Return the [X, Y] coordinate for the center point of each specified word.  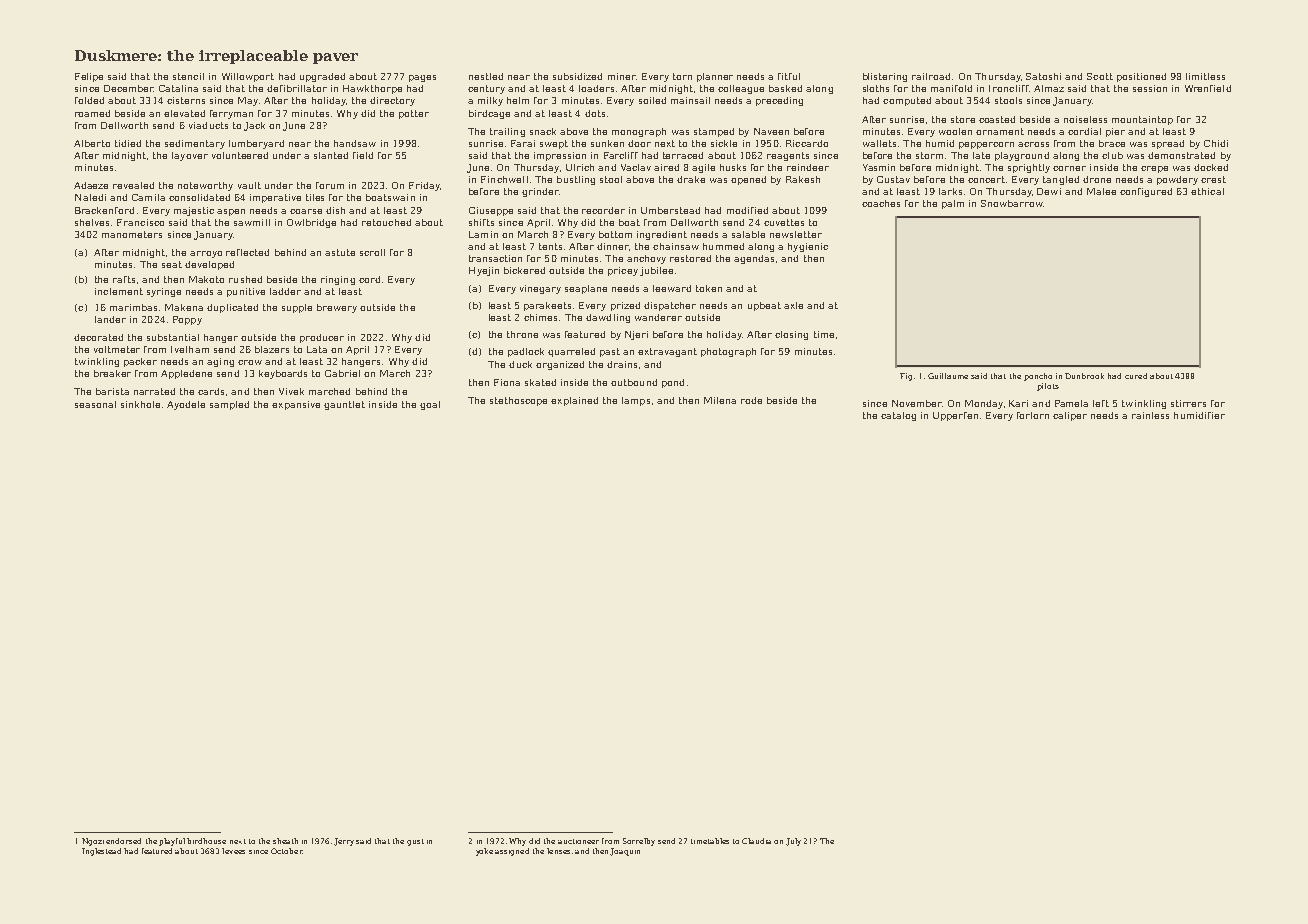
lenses [558, 851]
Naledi [90, 197]
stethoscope [518, 401]
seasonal [95, 404]
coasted [997, 119]
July [793, 842]
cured [1136, 376]
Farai [523, 143]
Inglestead [101, 852]
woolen [955, 131]
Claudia [756, 841]
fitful [789, 76]
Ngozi [93, 842]
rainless [1150, 415]
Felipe [89, 77]
